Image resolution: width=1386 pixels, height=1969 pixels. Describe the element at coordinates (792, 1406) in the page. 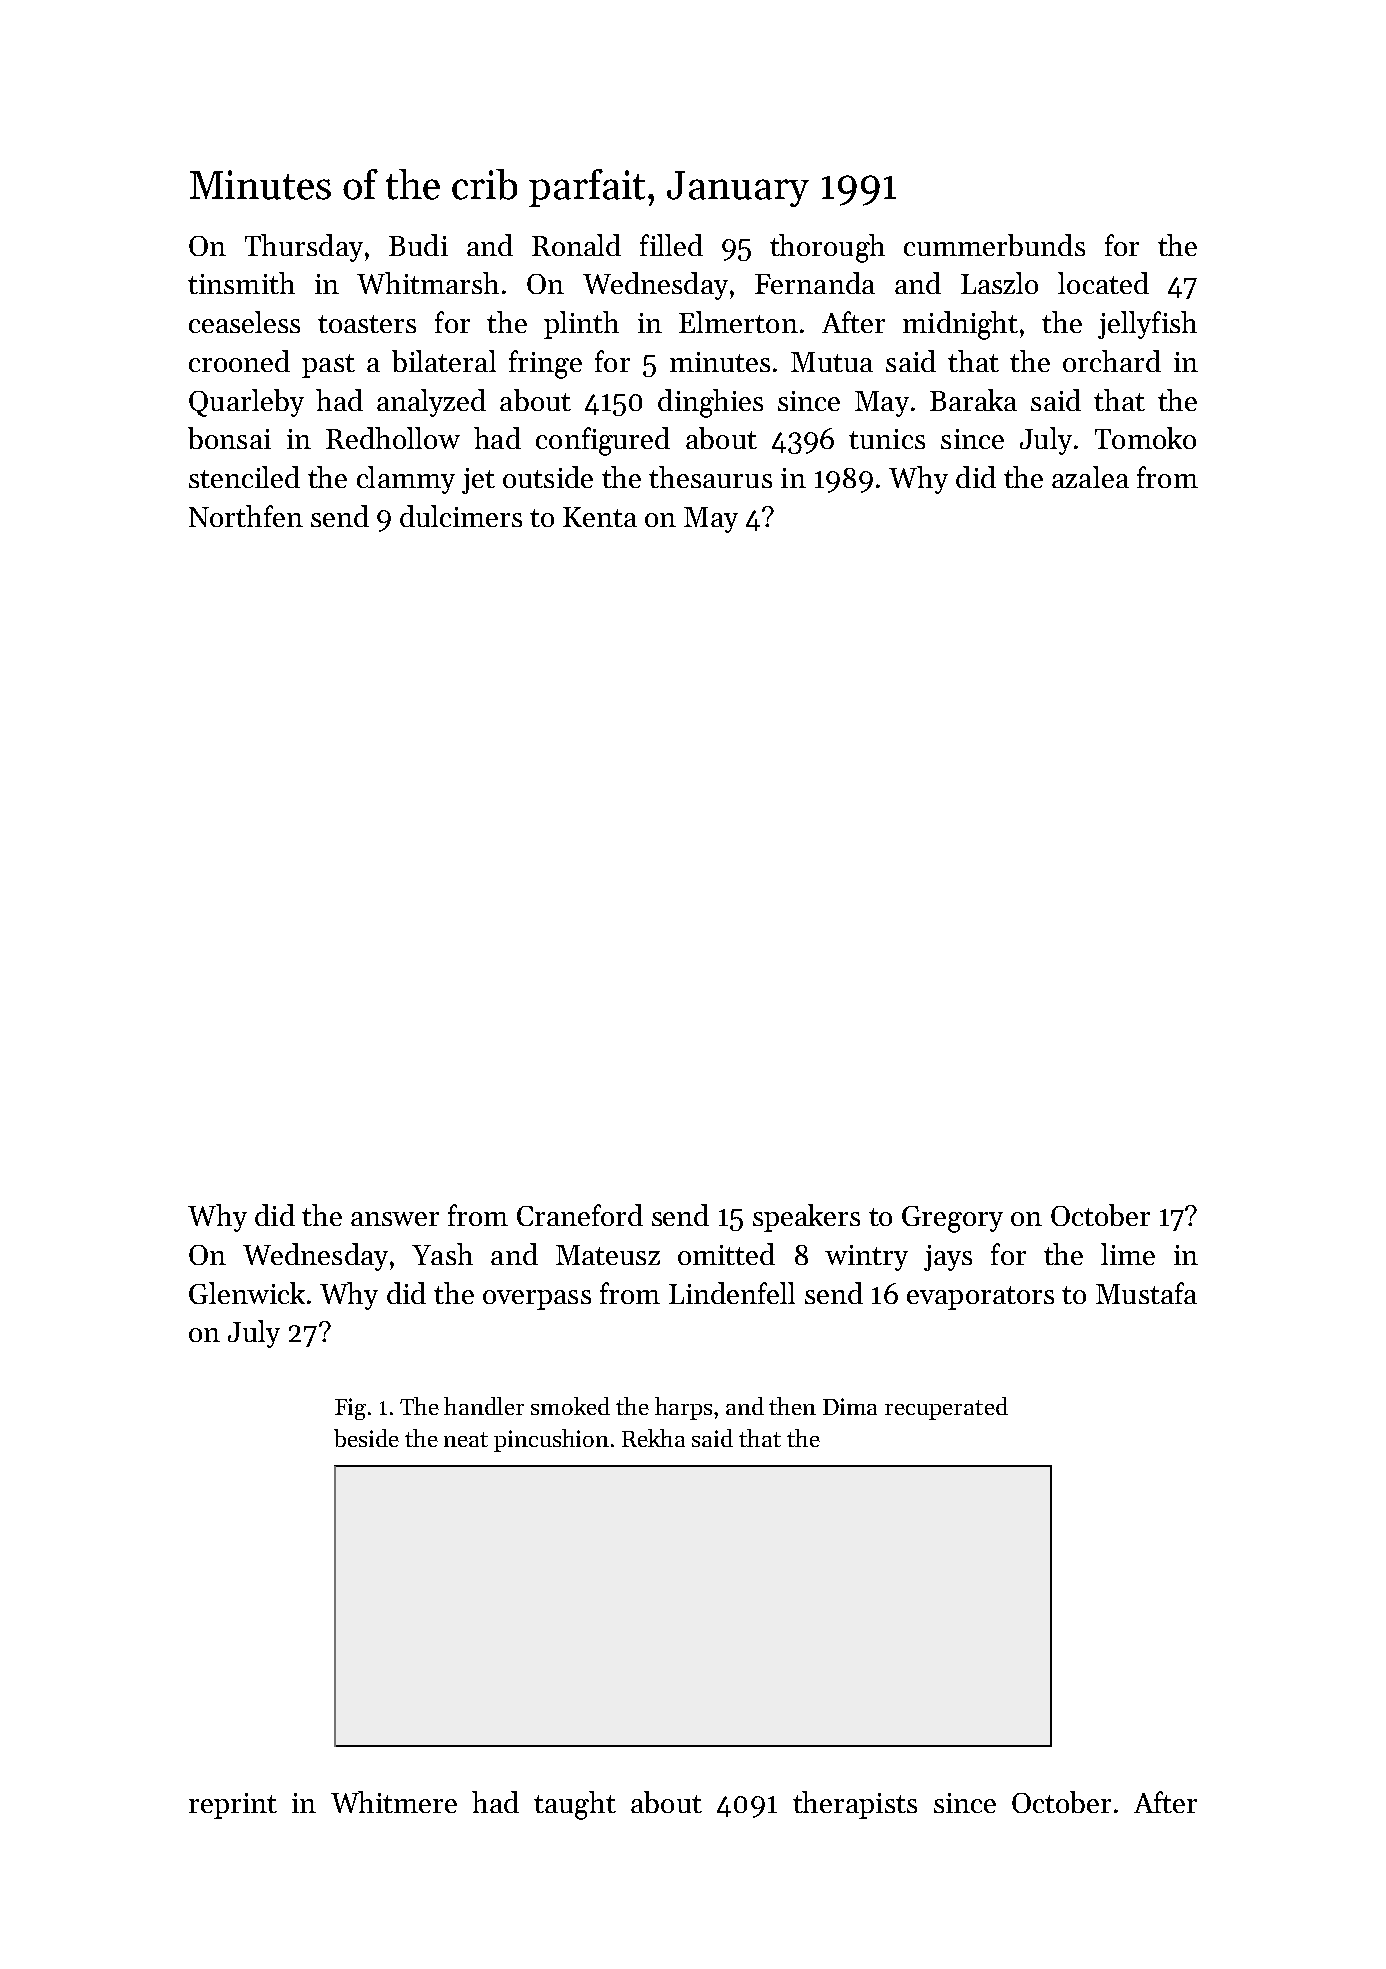

I see `then` at that location.
